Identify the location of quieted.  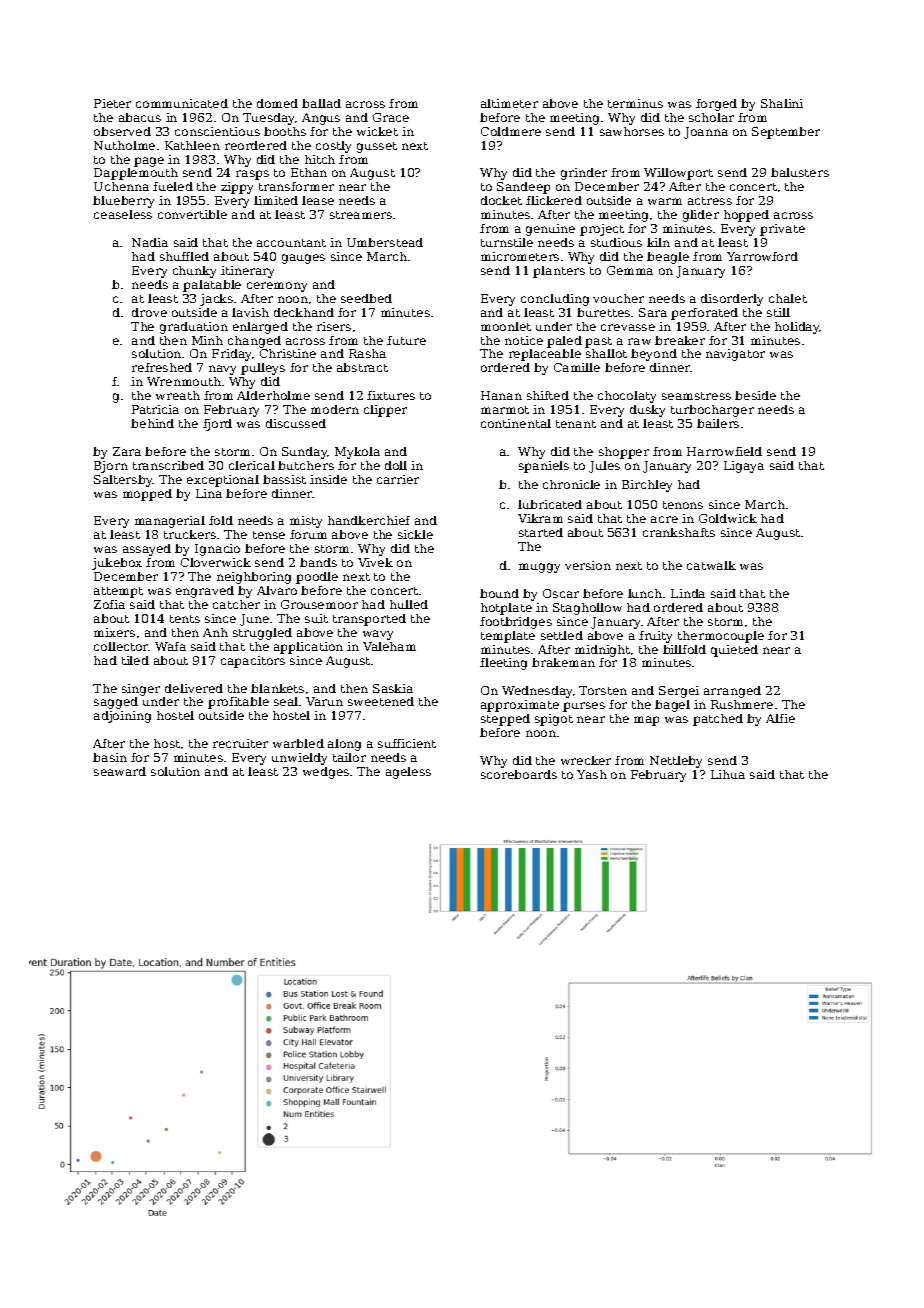
(734, 651).
